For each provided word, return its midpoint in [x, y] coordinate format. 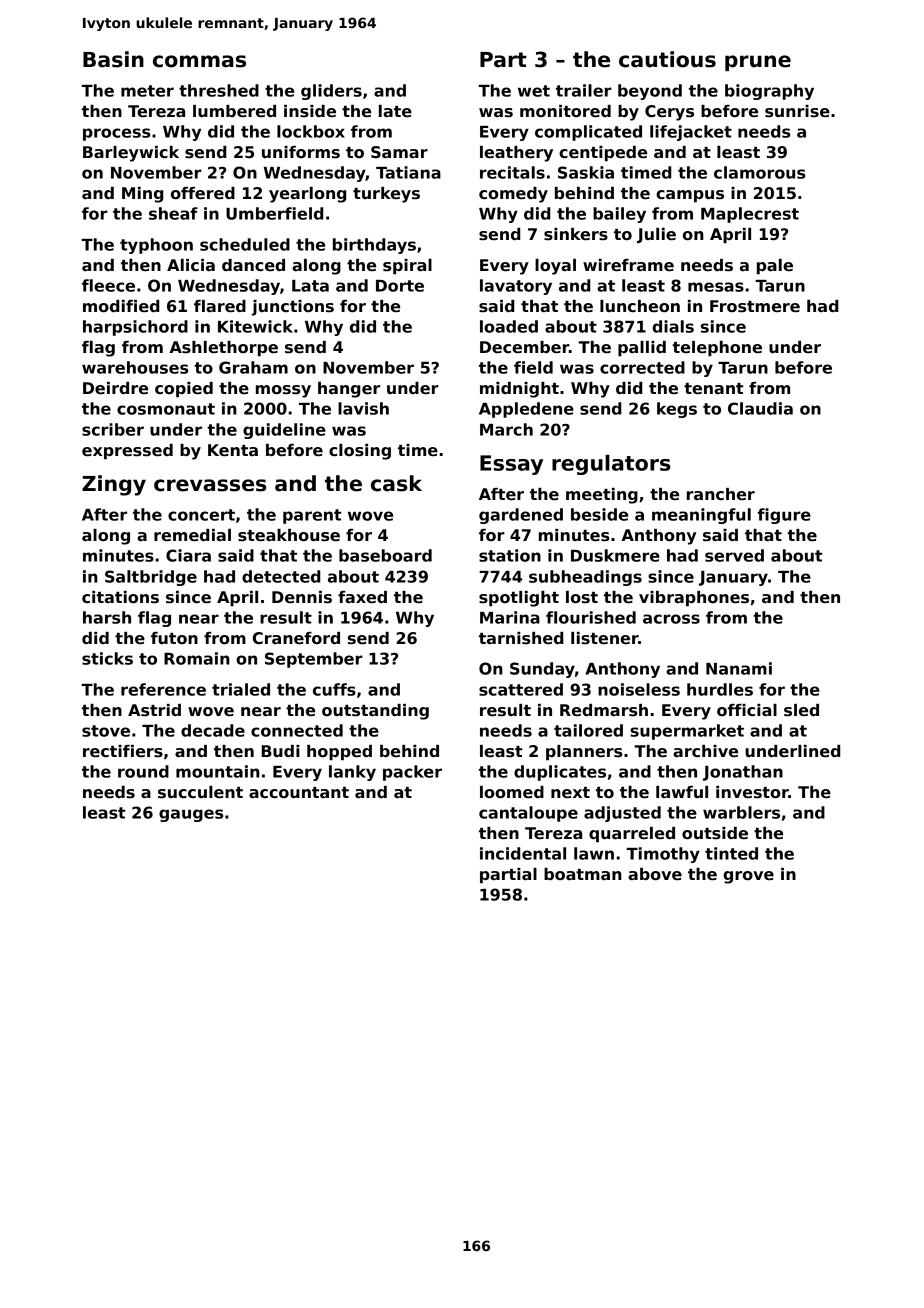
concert [201, 515]
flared [220, 306]
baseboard [385, 555]
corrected [642, 367]
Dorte [400, 286]
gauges [191, 815]
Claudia [760, 408]
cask [396, 483]
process [116, 134]
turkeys [386, 195]
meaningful [701, 516]
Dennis [302, 597]
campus [690, 196]
